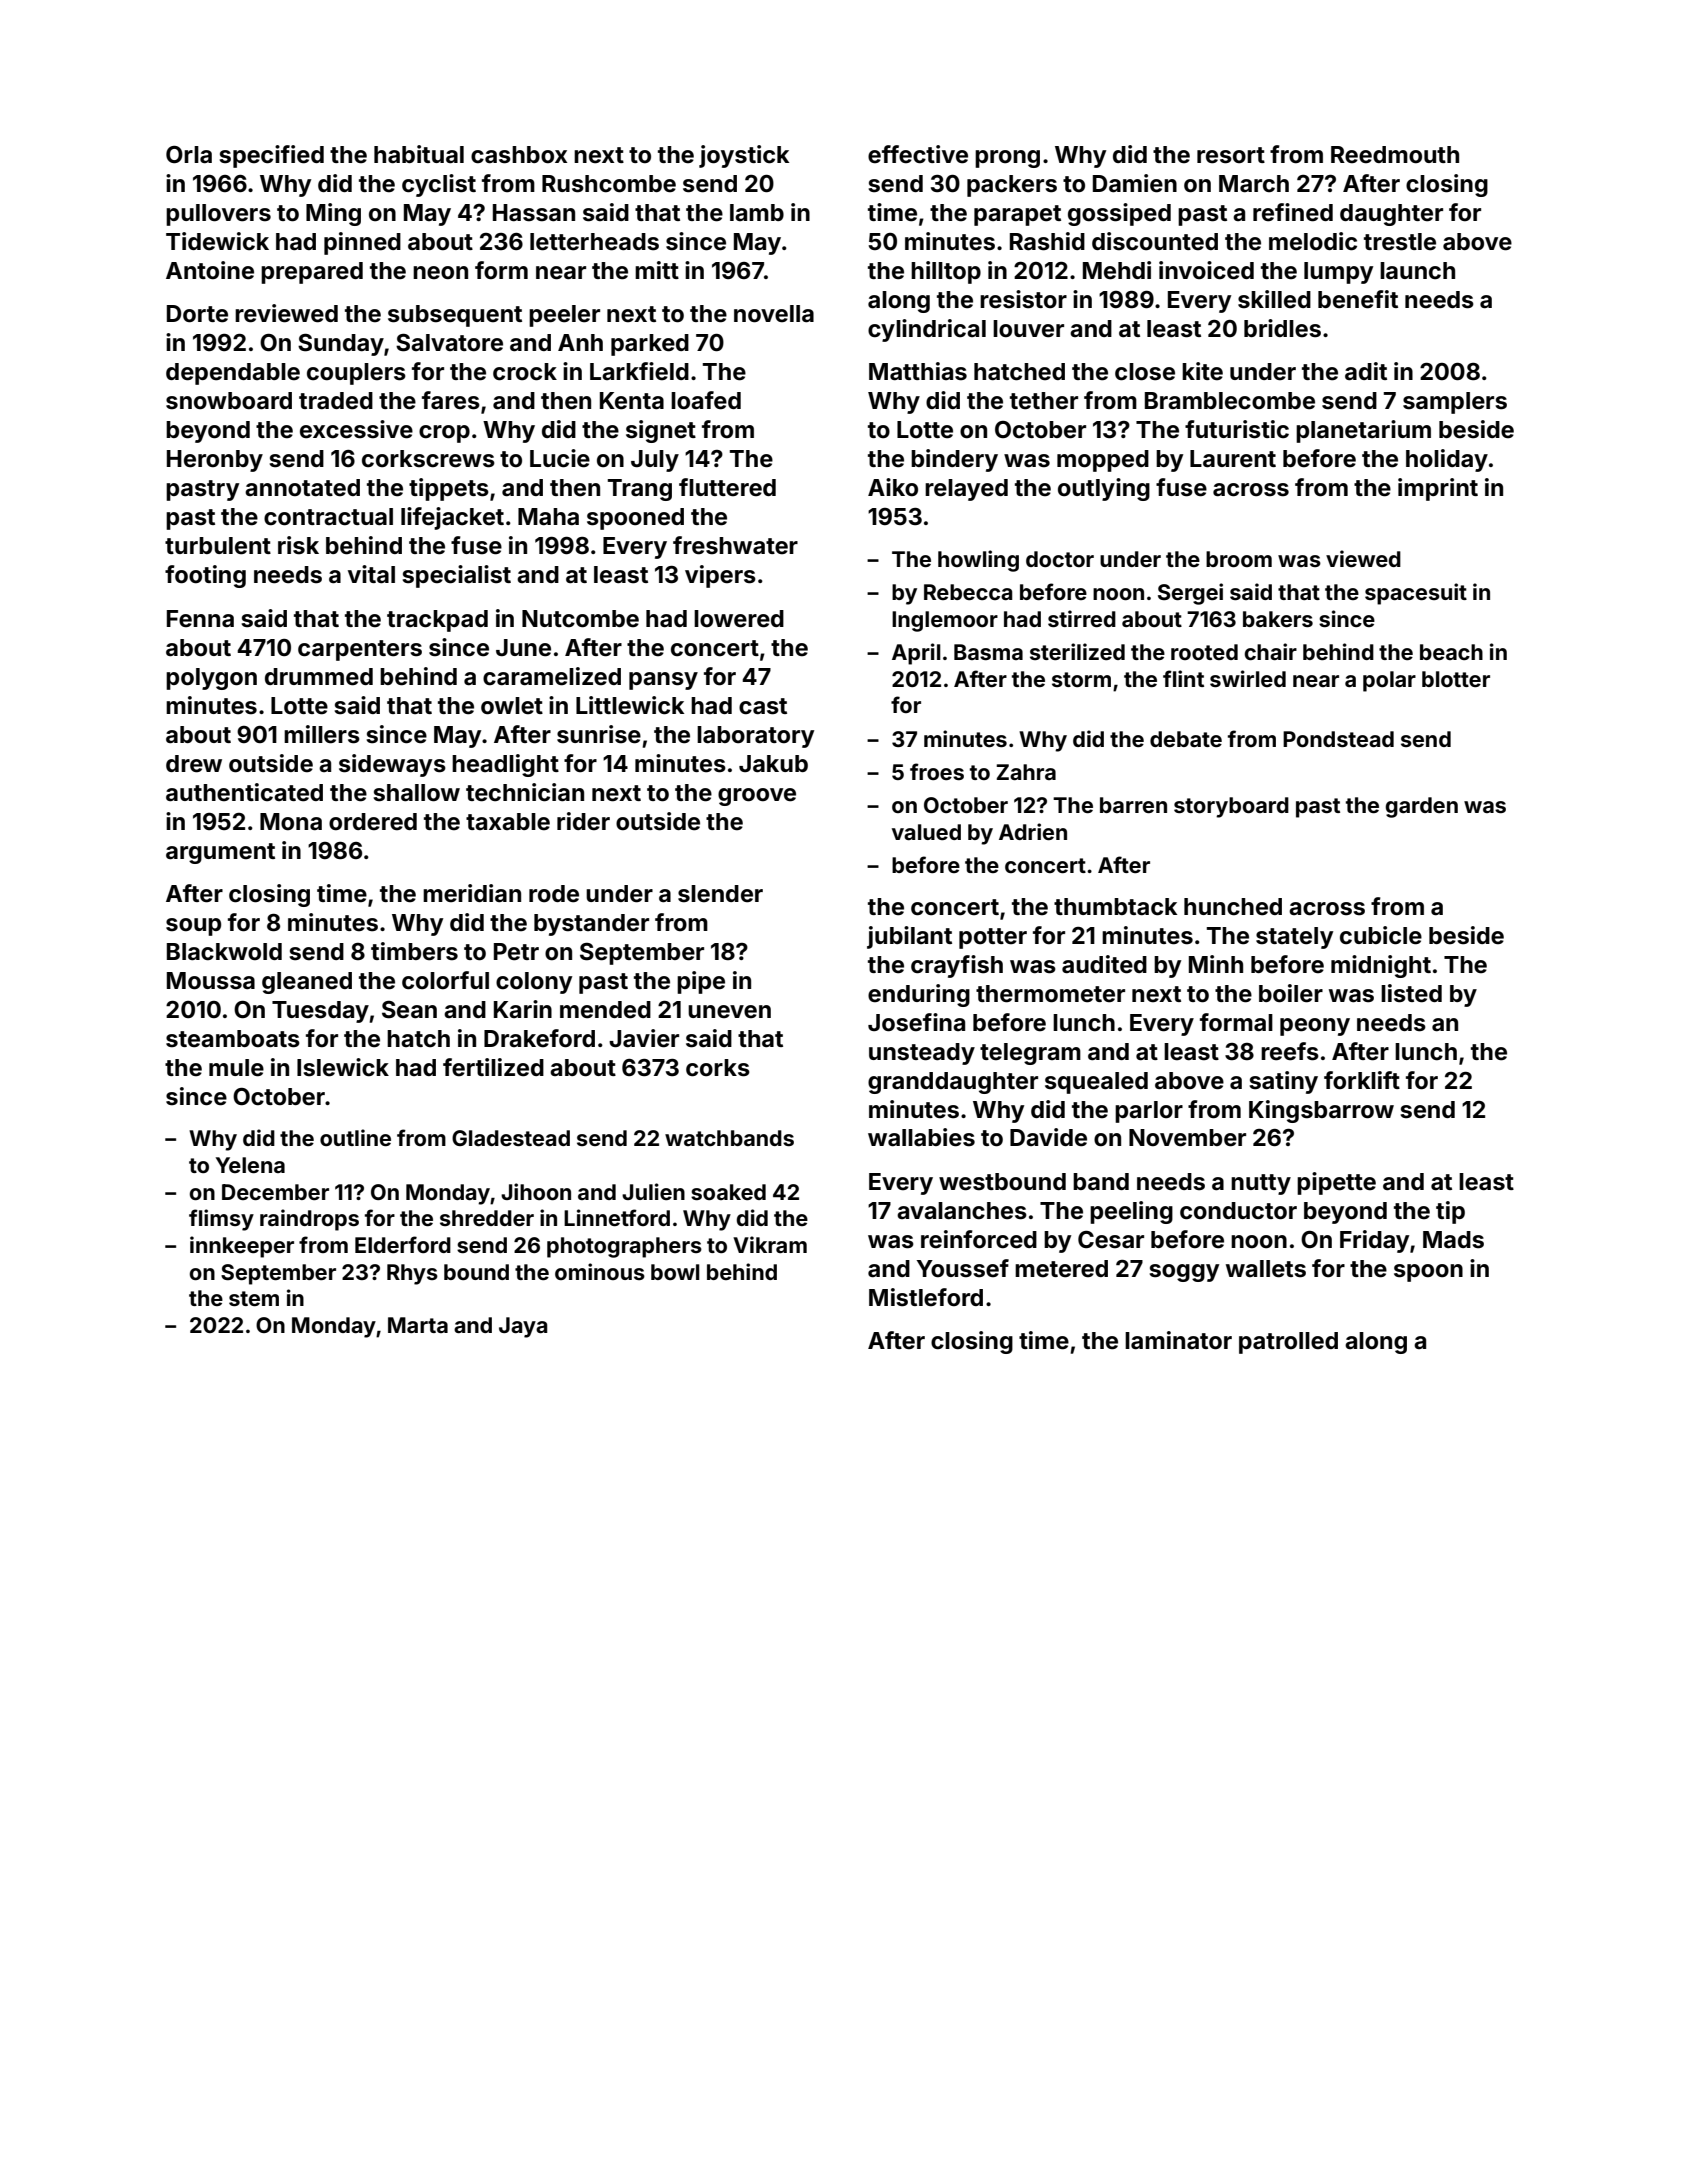 This screenshot has height=2178, width=1683. I want to click on Mistleford, so click(926, 1297).
